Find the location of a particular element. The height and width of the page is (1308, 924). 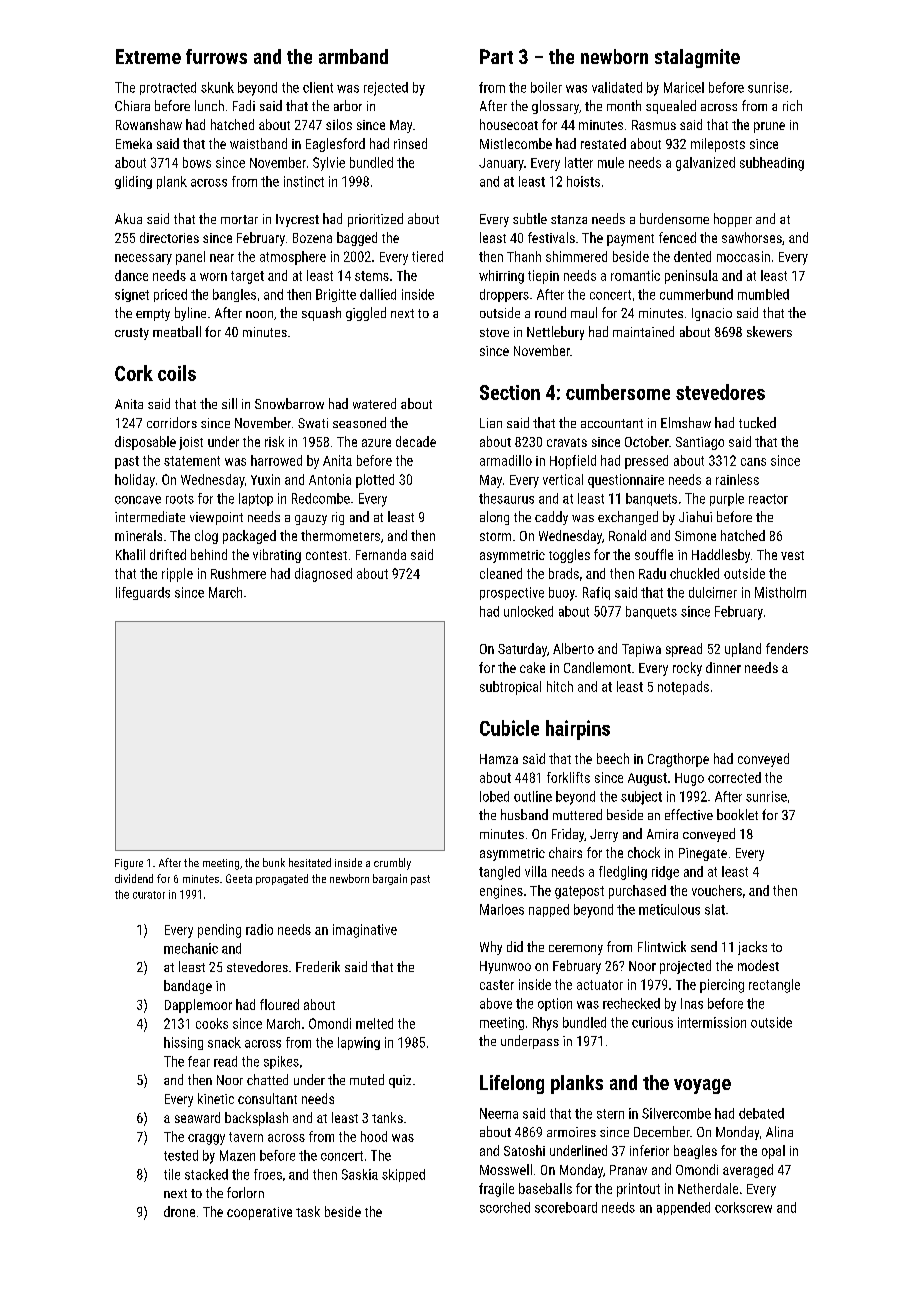

cumbersome is located at coordinates (618, 392).
